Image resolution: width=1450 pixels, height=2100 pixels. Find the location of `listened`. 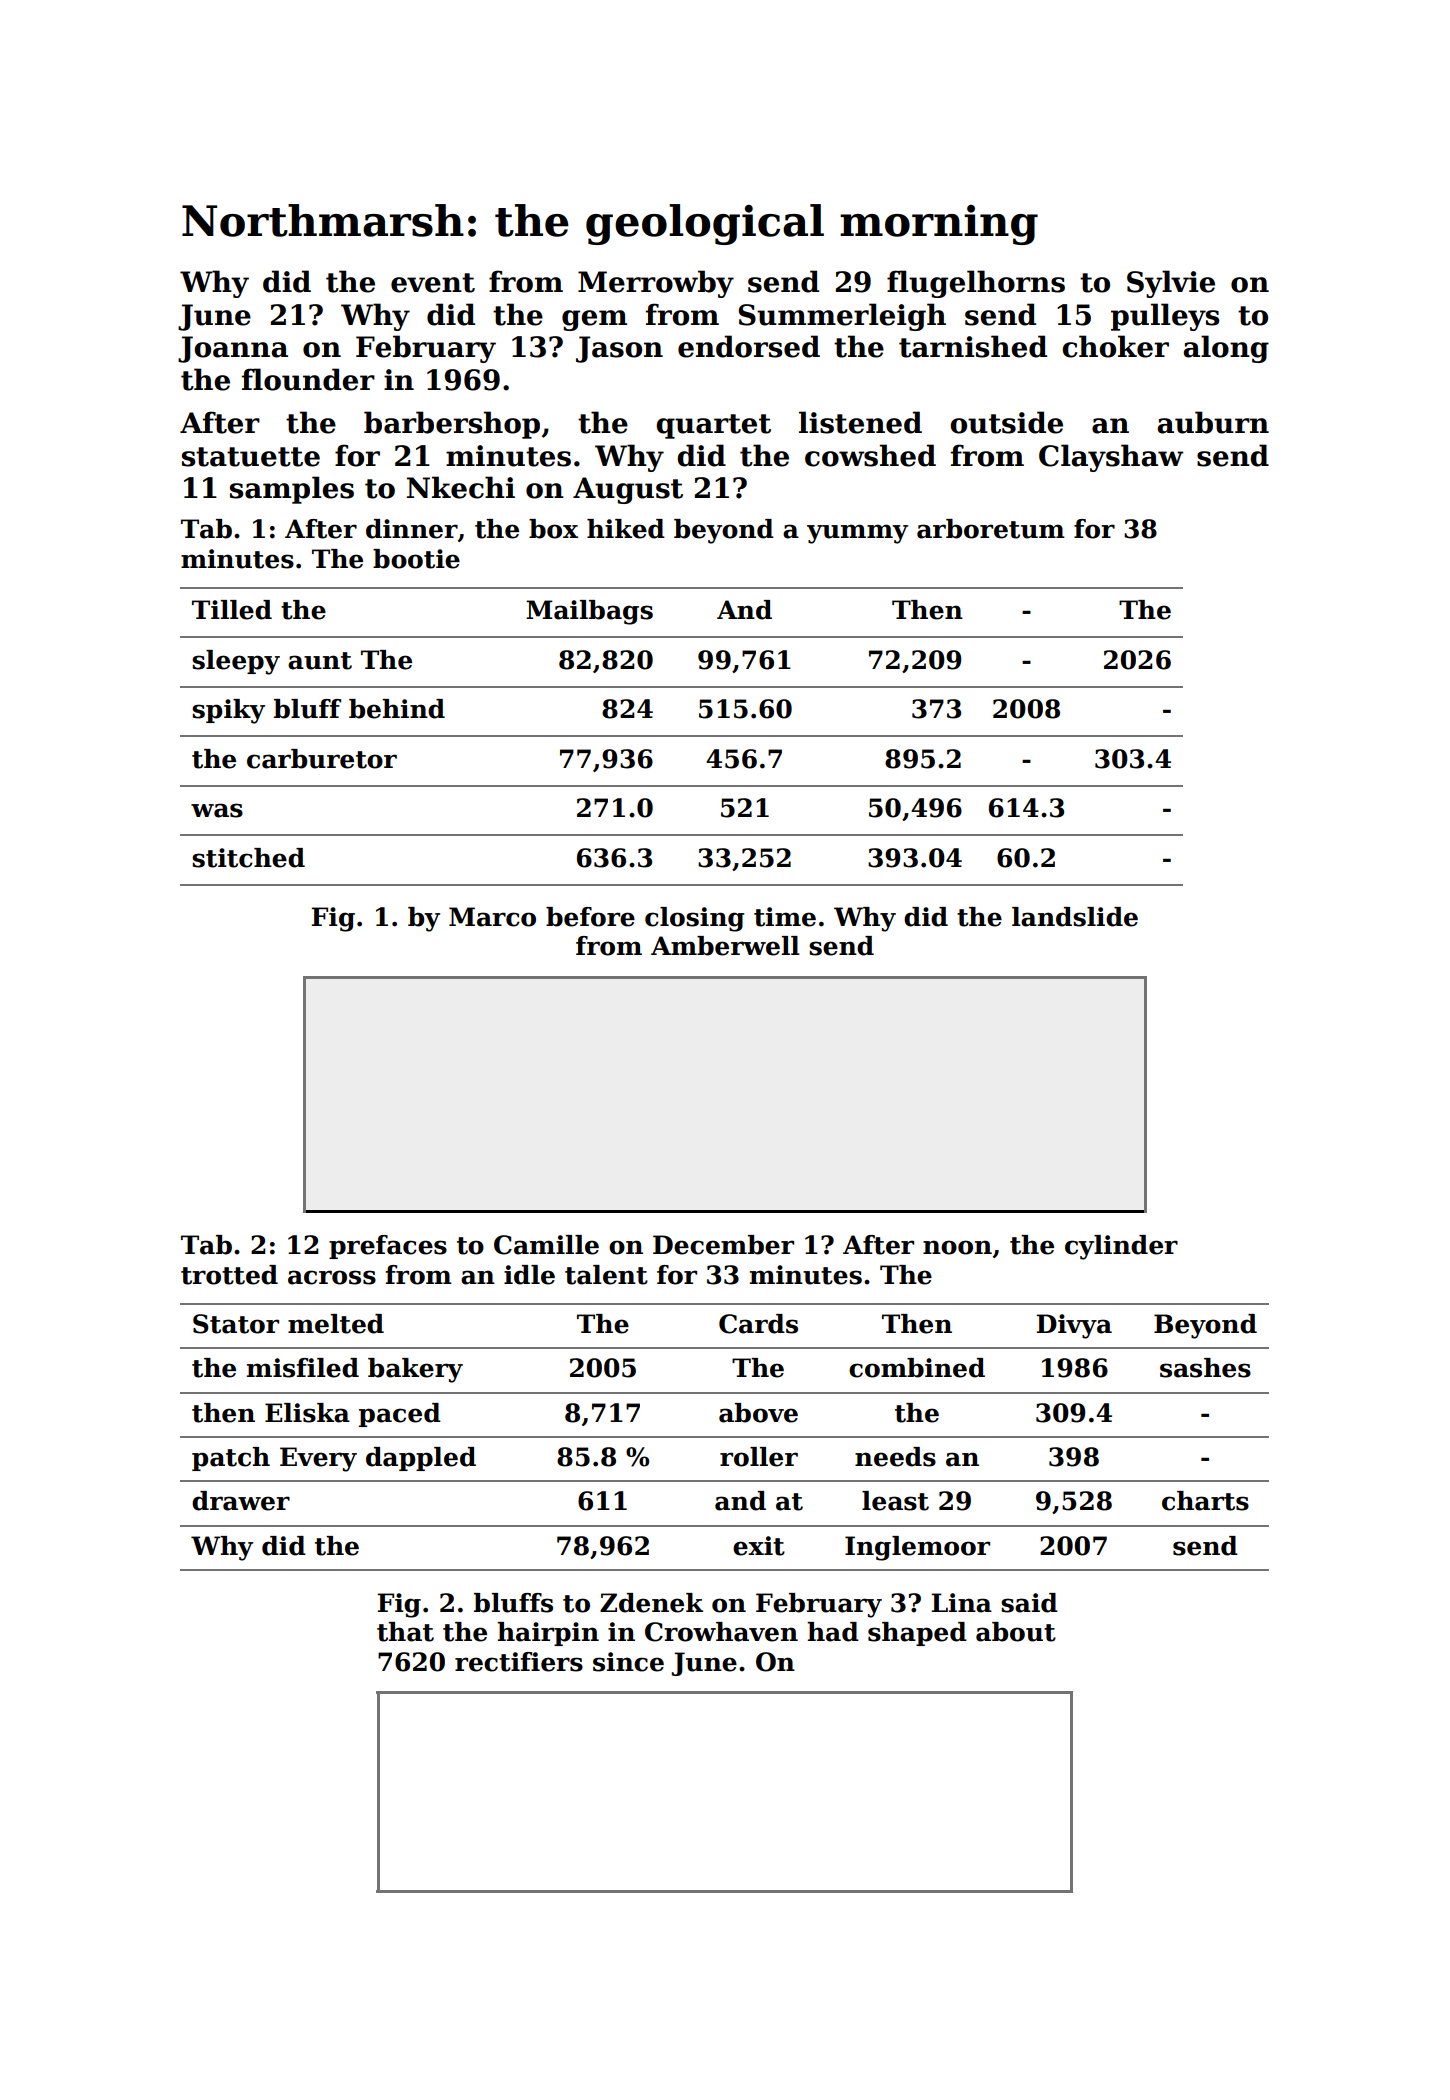

listened is located at coordinates (860, 422).
